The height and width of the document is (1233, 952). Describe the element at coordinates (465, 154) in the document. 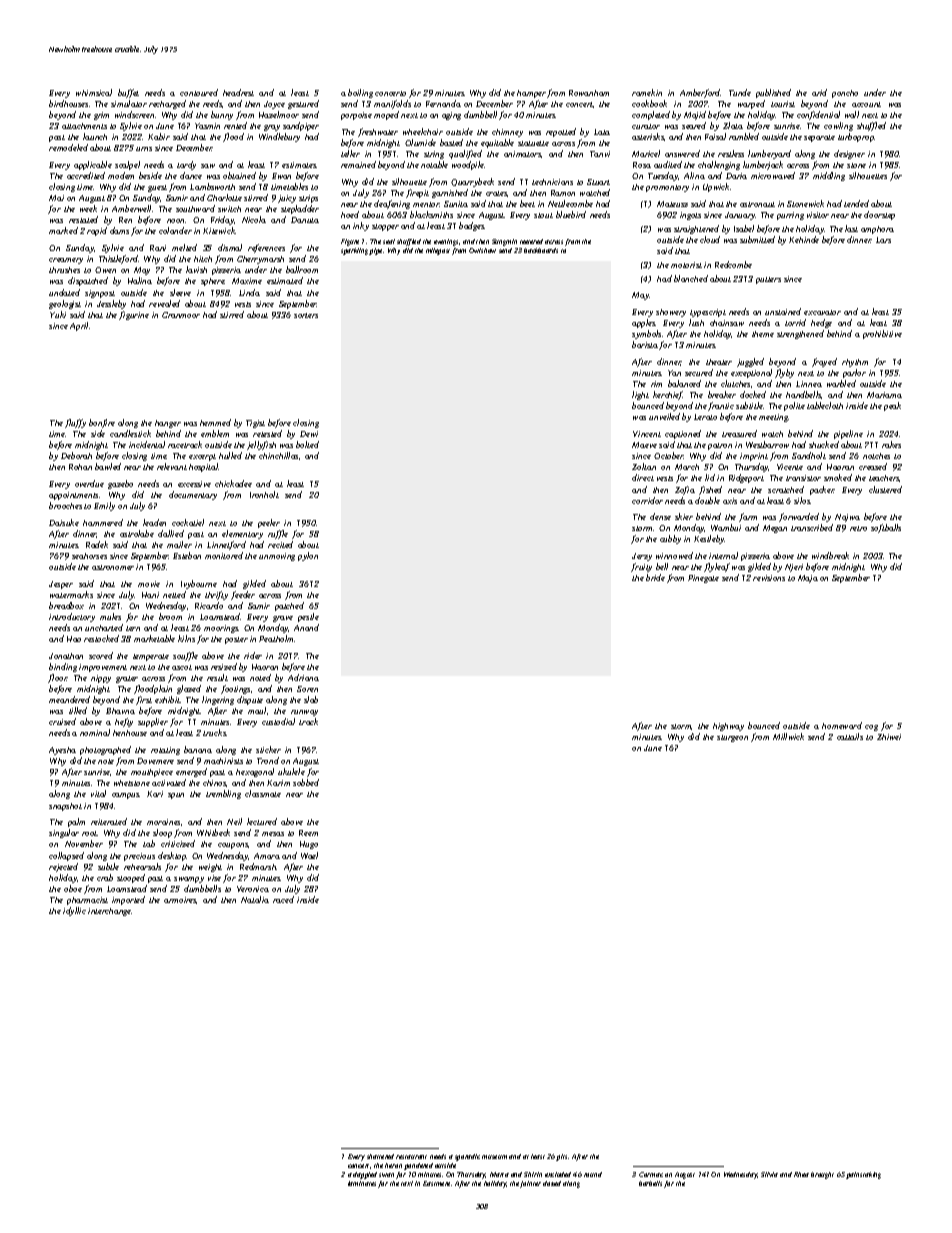

I see `qualified` at that location.
